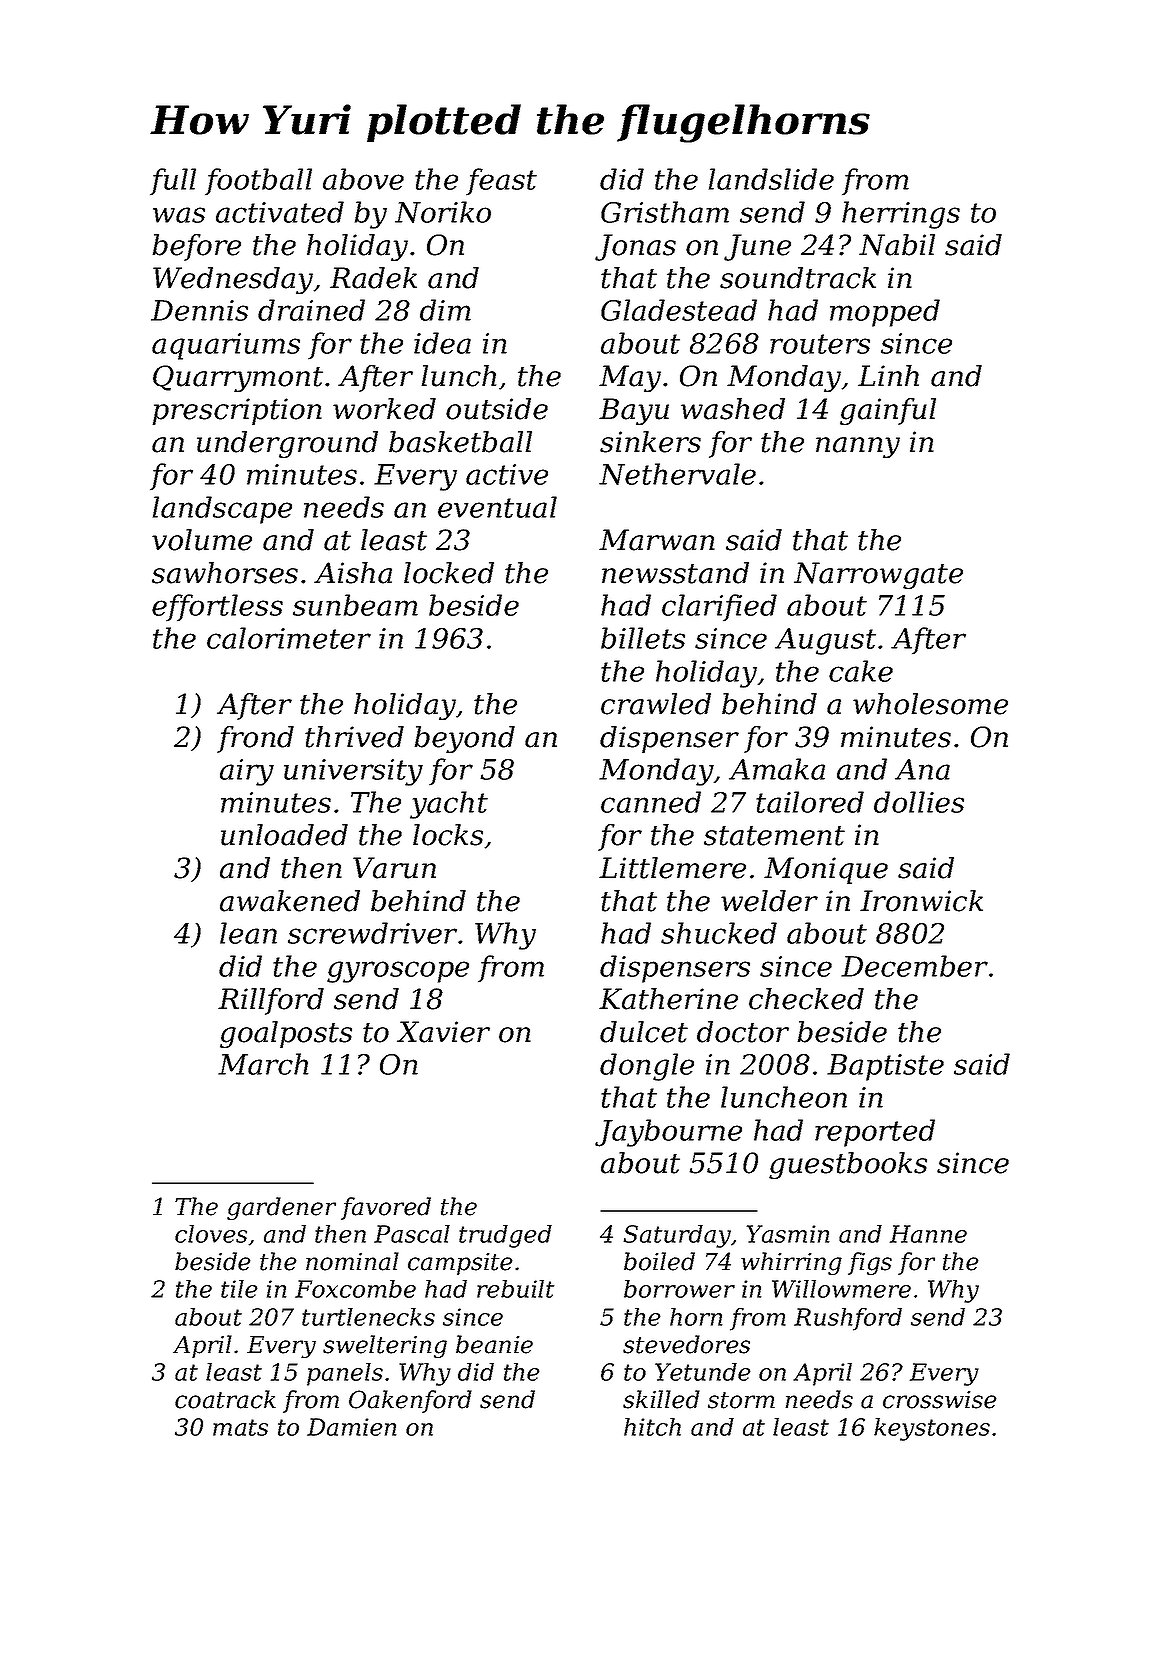 This document has height=1654, width=1165. Describe the element at coordinates (921, 901) in the document. I see `Ironwick` at that location.
